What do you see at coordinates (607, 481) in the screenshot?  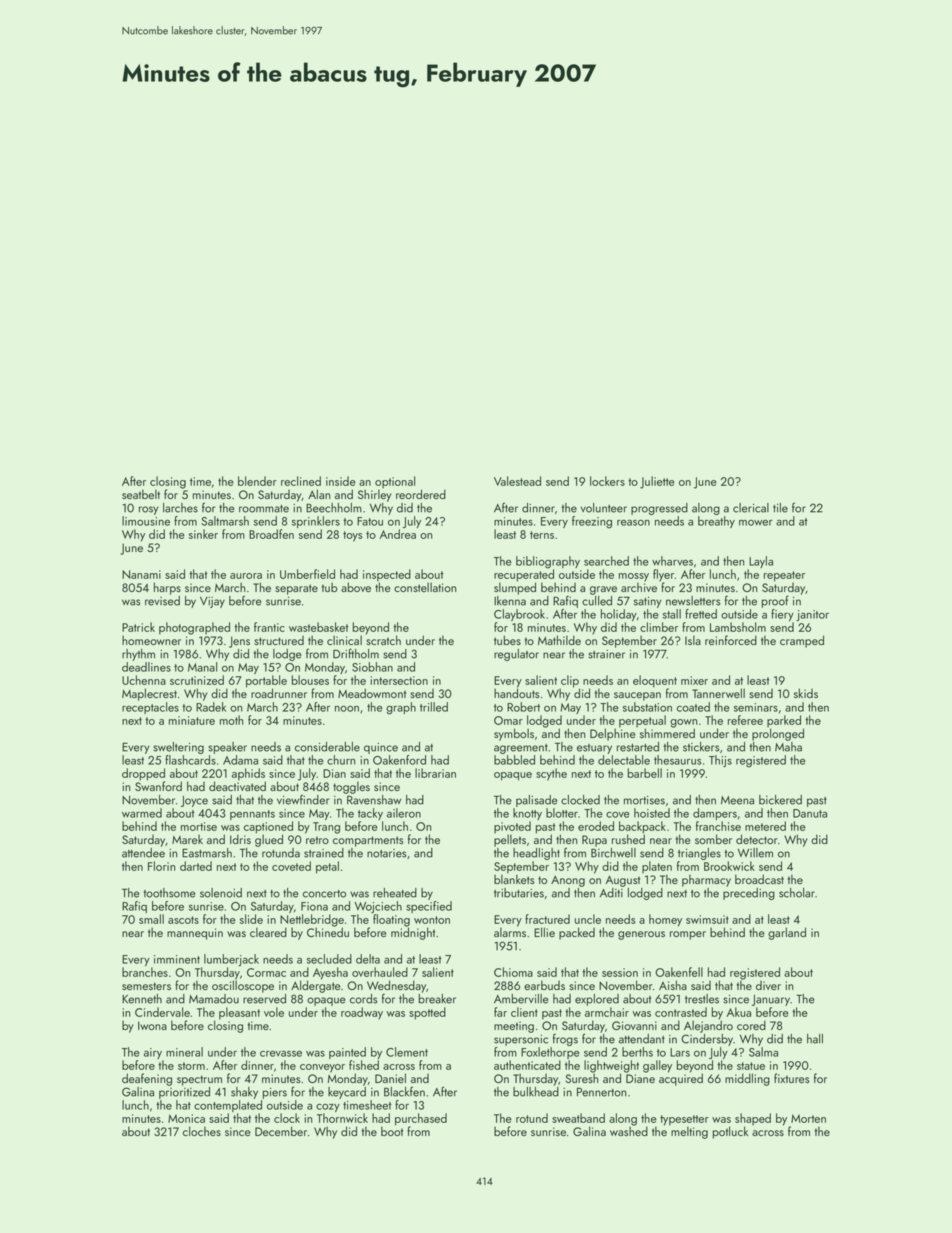 I see `lockers` at bounding box center [607, 481].
